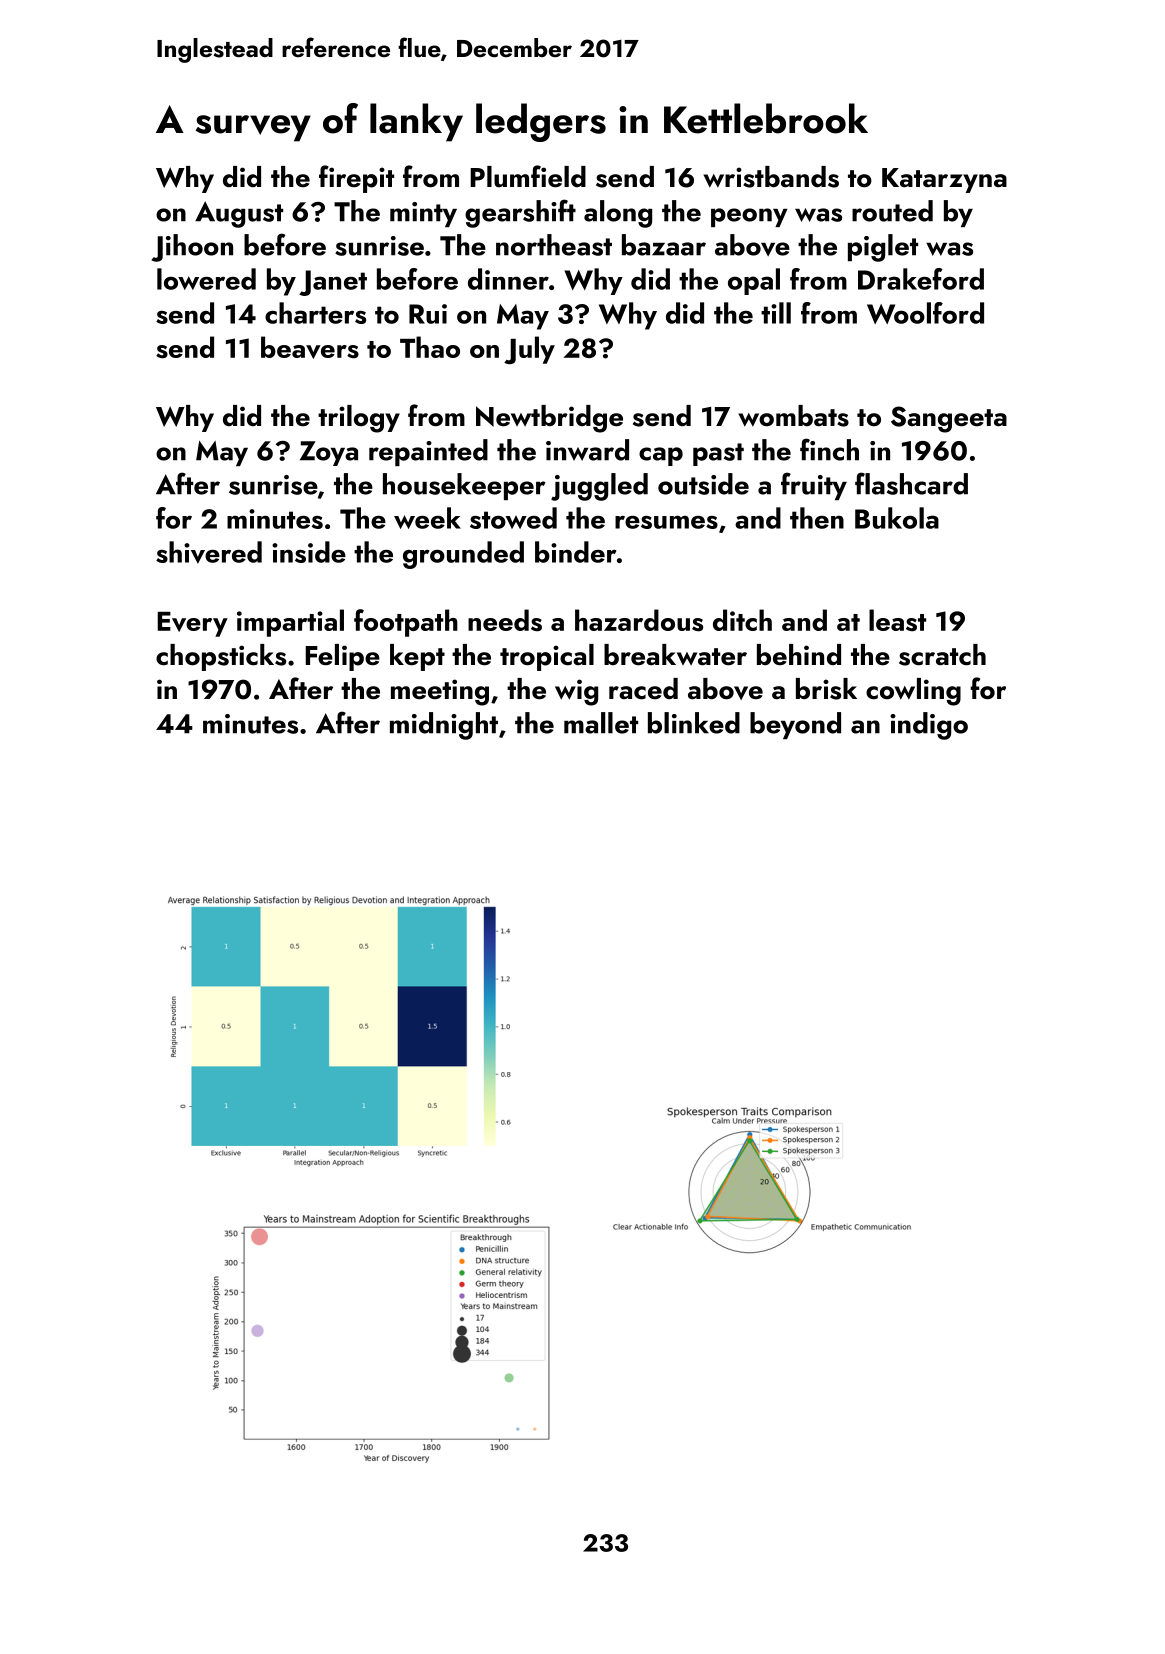 The image size is (1165, 1654). Describe the element at coordinates (587, 450) in the screenshot. I see `inward` at that location.
